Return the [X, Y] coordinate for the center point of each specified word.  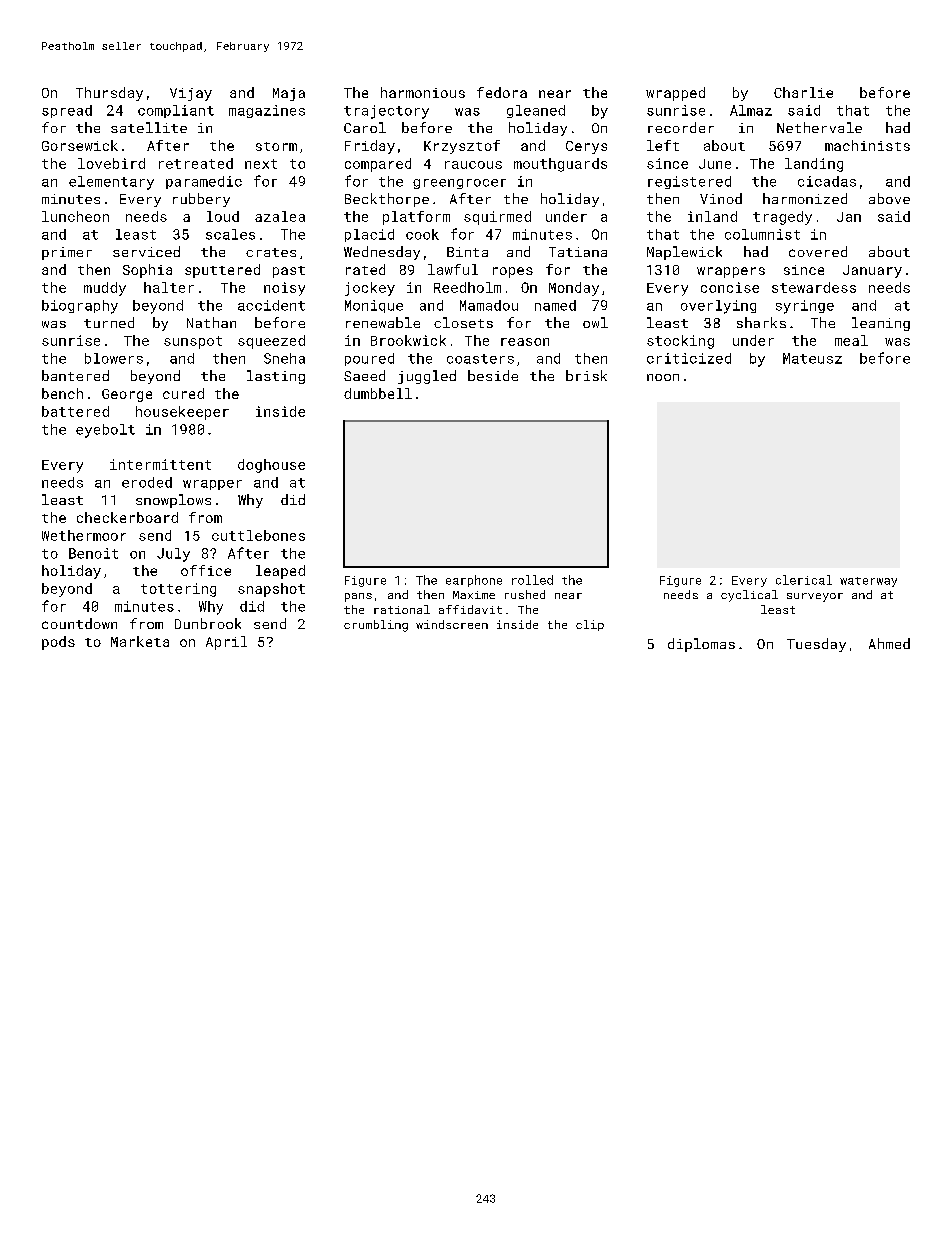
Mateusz [812, 358]
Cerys [586, 147]
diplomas [701, 645]
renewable [383, 322]
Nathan [211, 322]
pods [58, 643]
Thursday [109, 94]
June [715, 164]
